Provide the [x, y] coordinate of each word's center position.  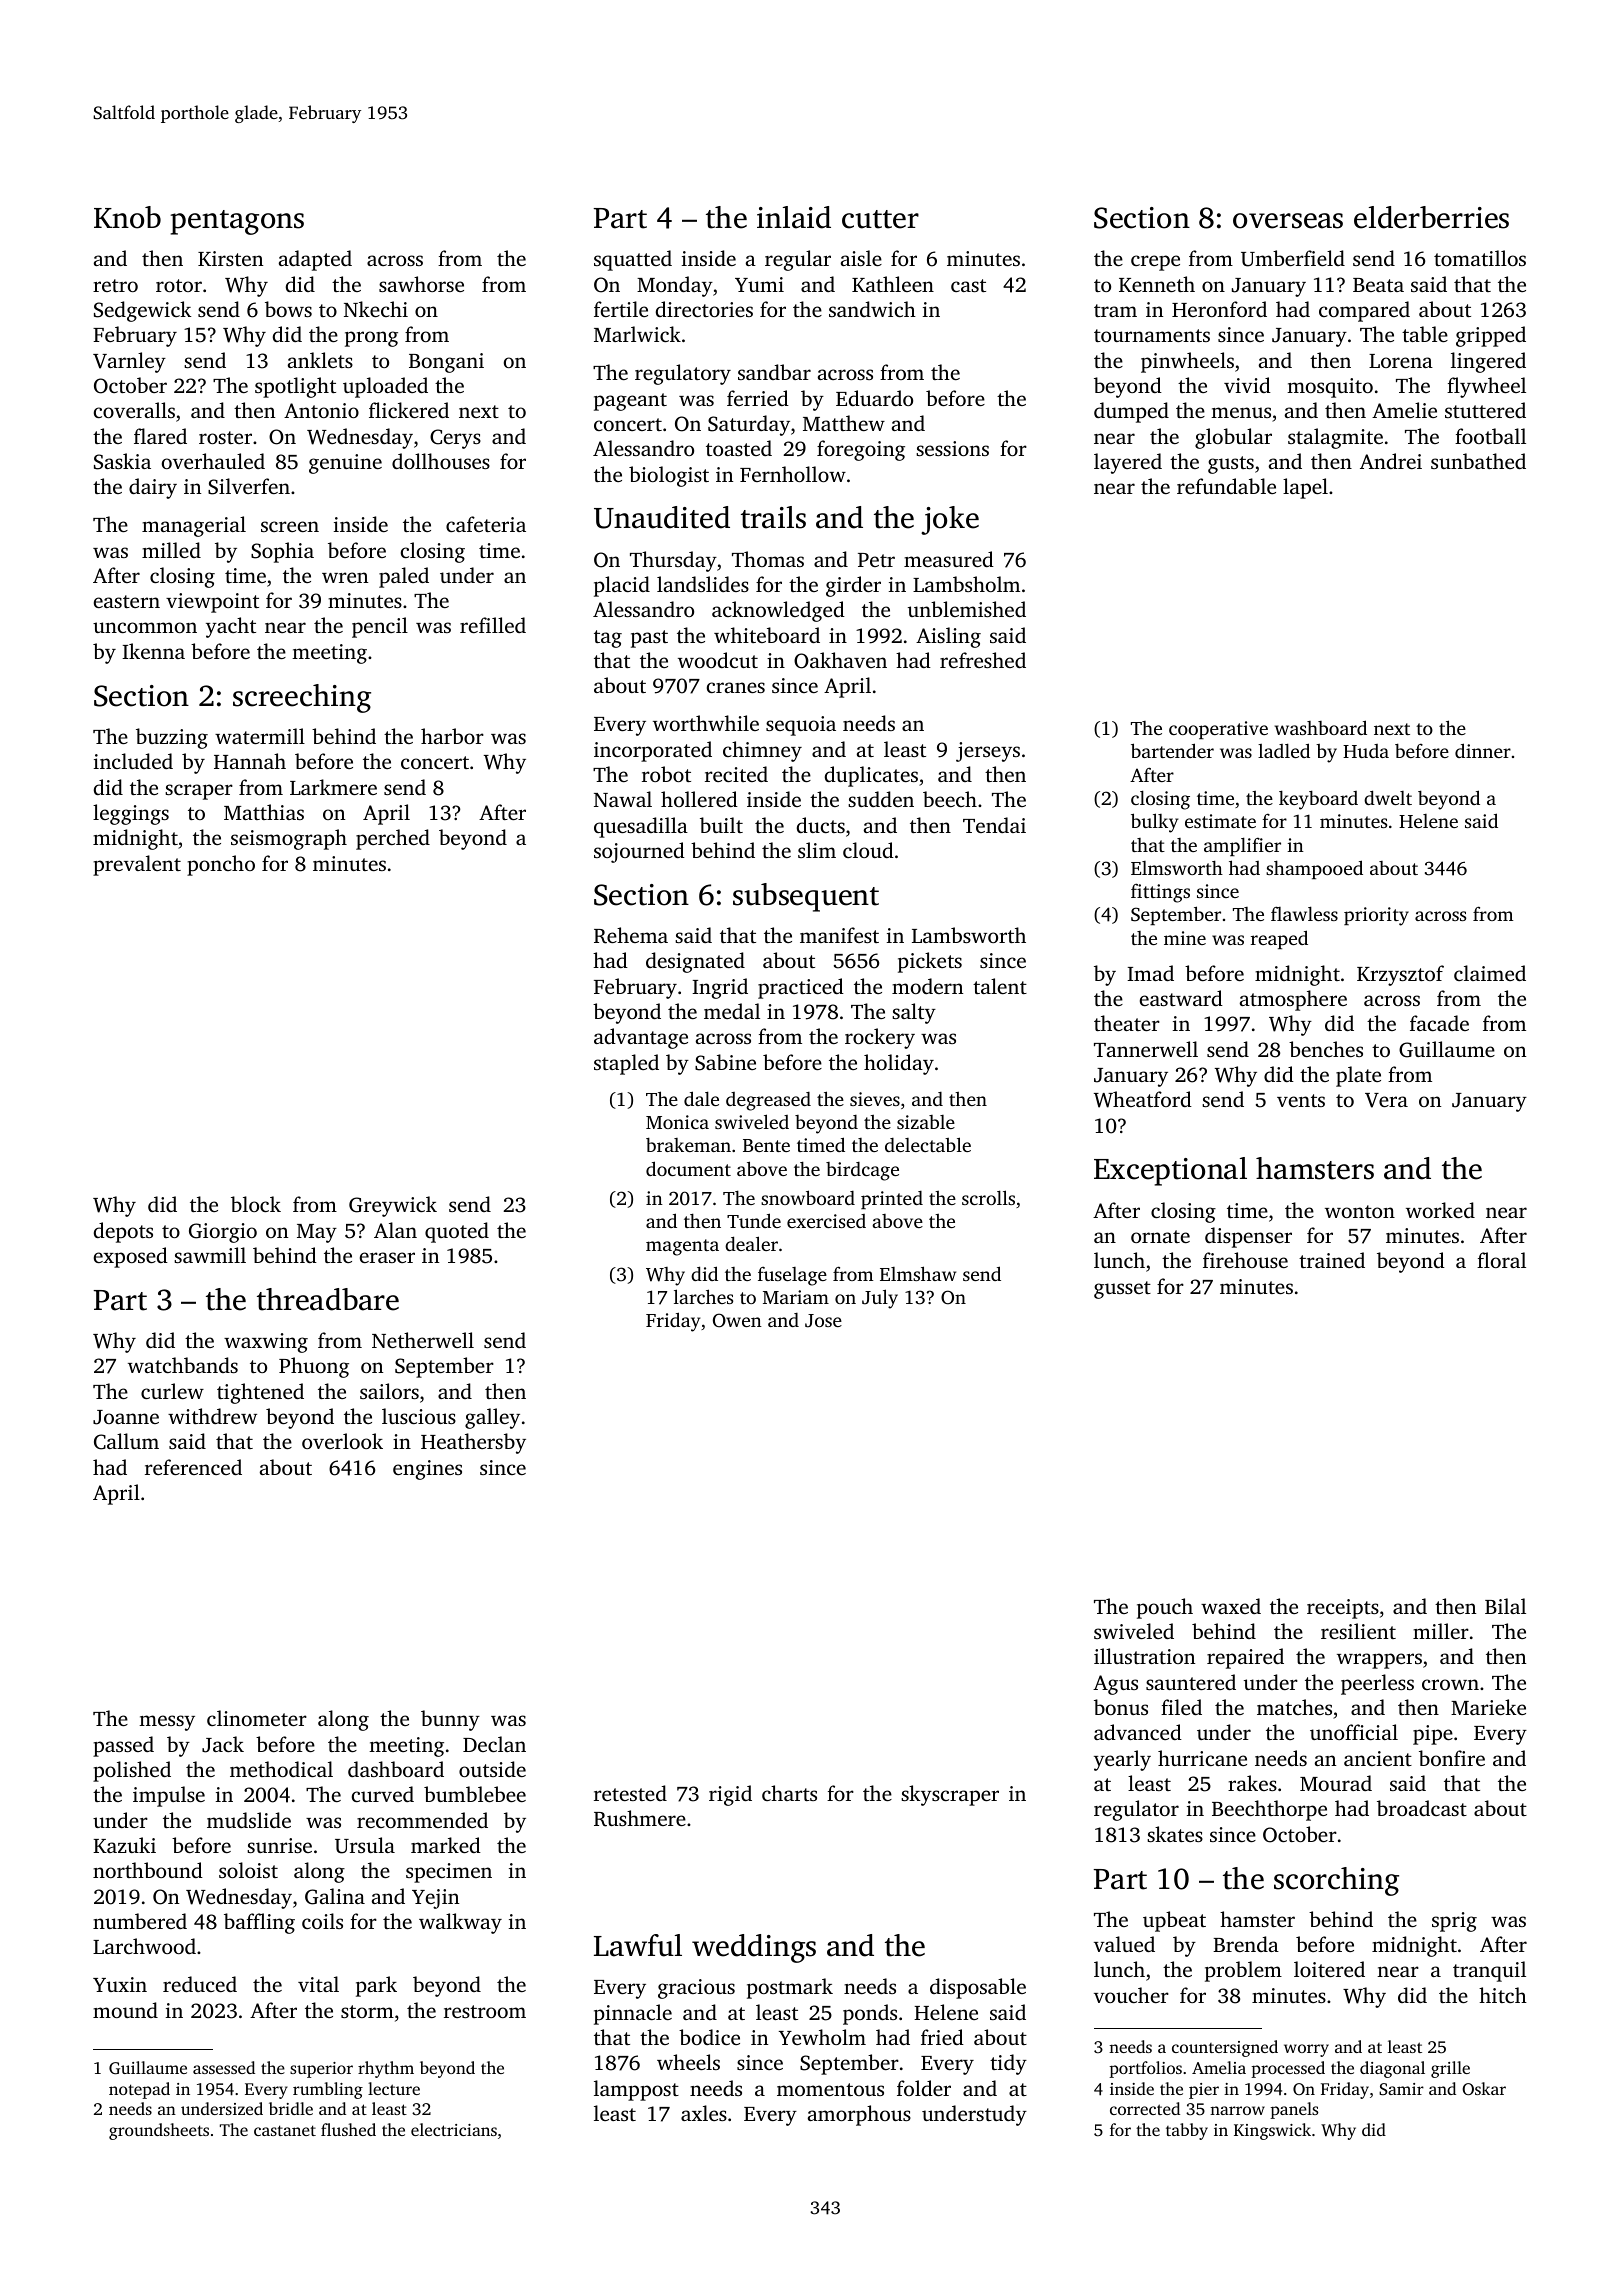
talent [1000, 986]
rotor [179, 285]
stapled [626, 1064]
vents [1301, 1100]
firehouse [1245, 1260]
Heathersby [473, 1443]
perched [393, 839]
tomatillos [1480, 258]
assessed [224, 2067]
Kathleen [893, 284]
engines [427, 1470]
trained [1332, 1260]
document [688, 1168]
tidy [1008, 2064]
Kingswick [1272, 2131]
